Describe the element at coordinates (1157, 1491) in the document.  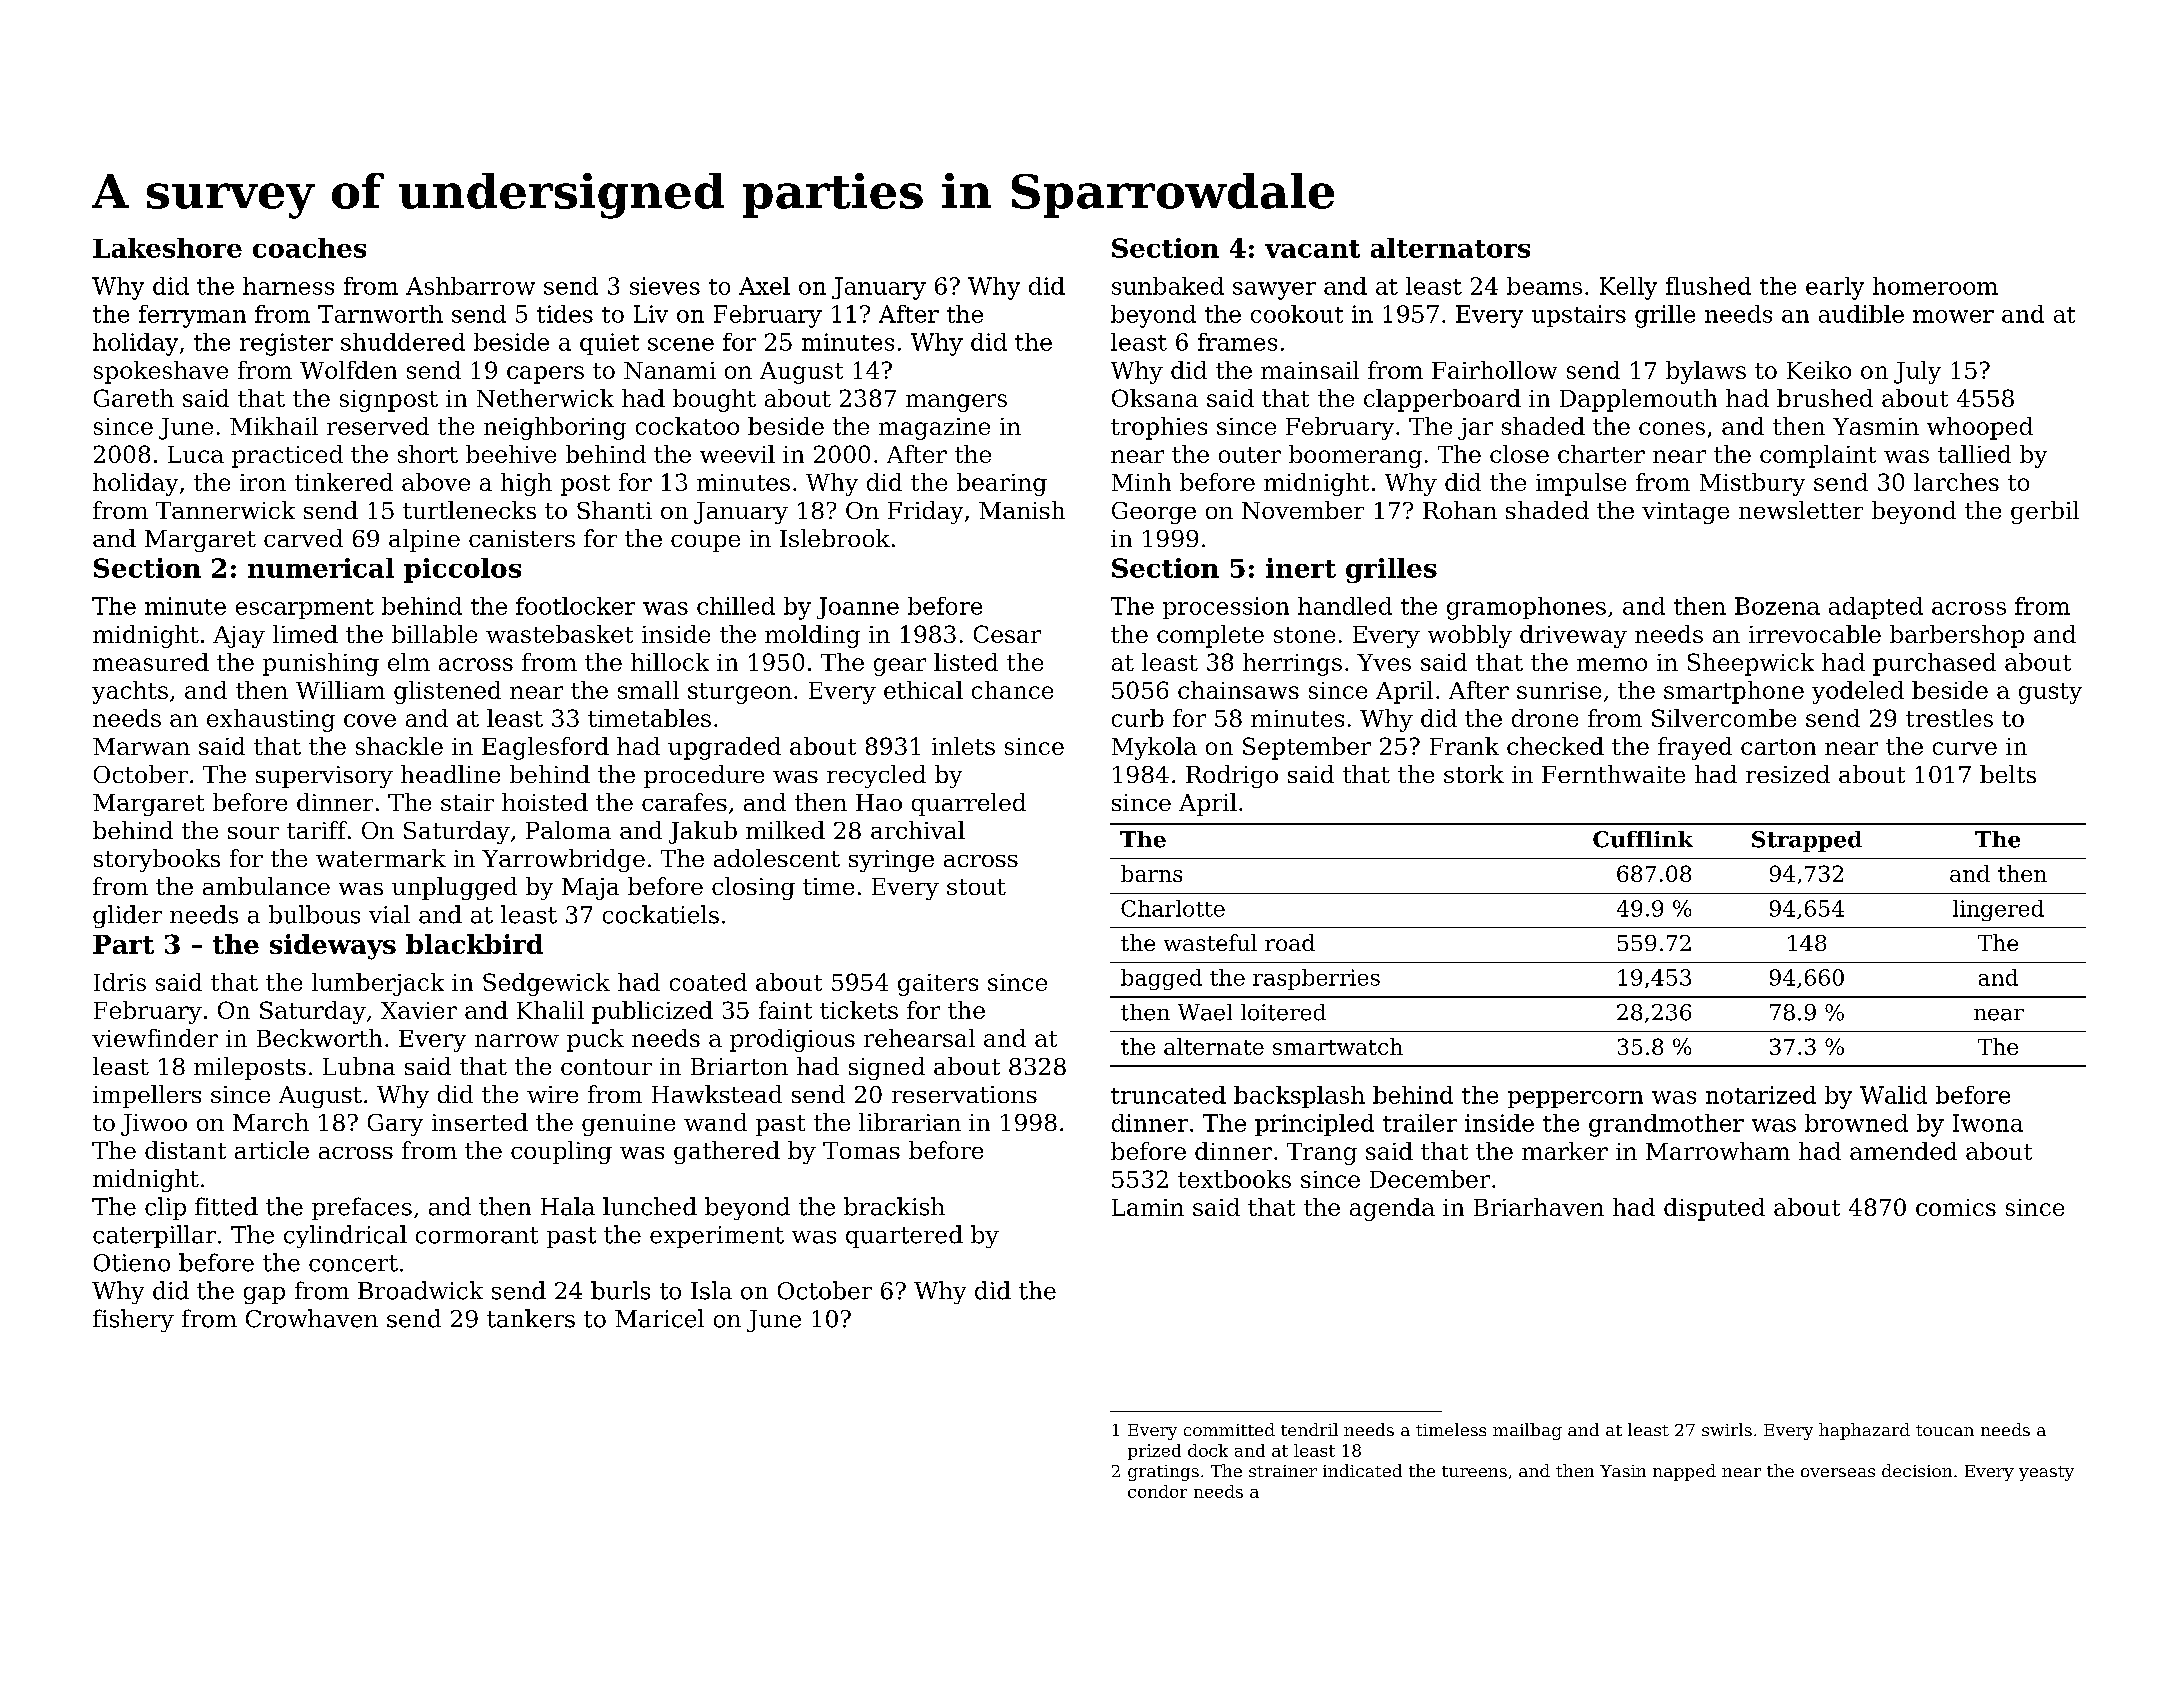
I see `condor` at that location.
